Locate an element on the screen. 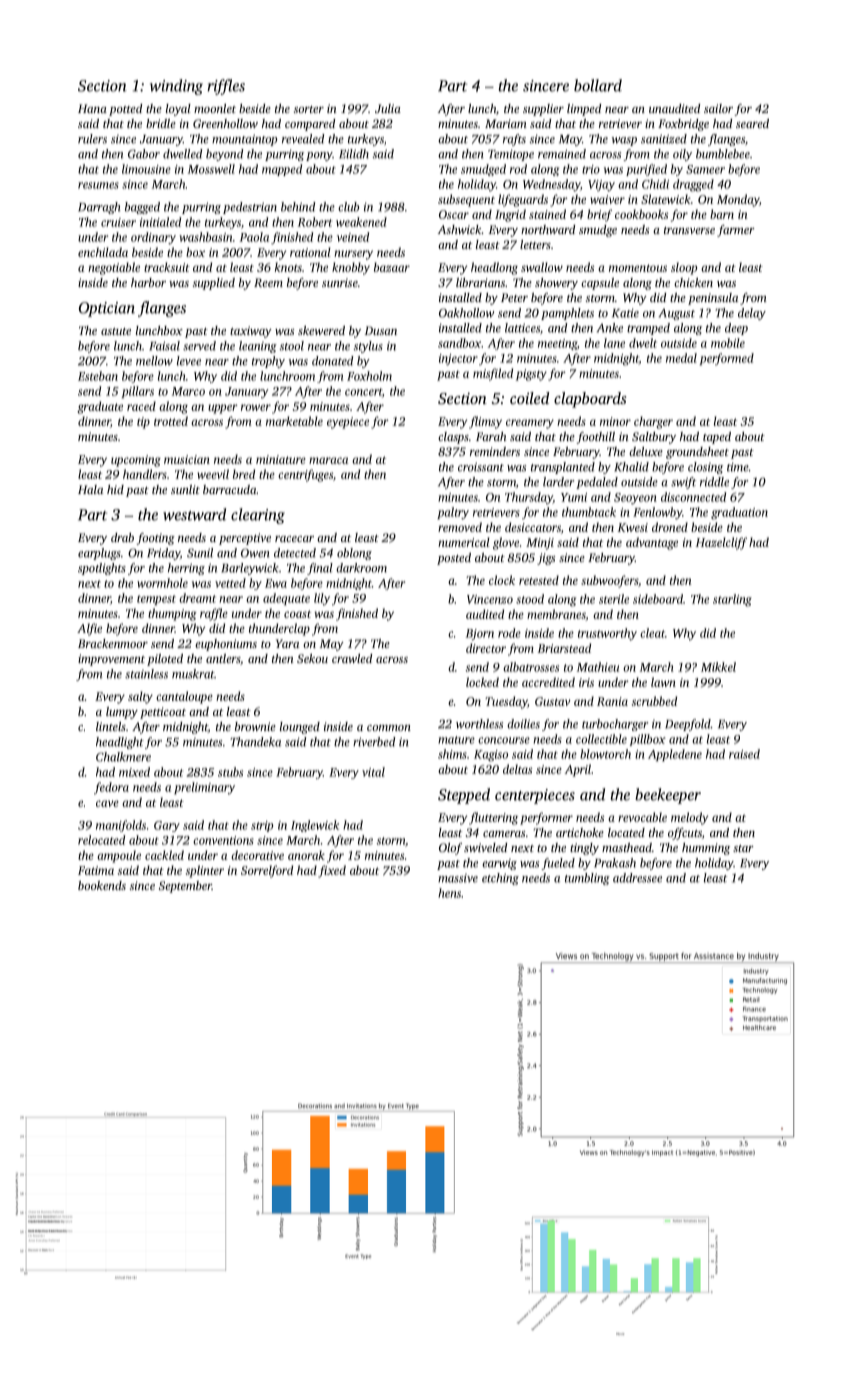 Image resolution: width=849 pixels, height=1400 pixels. Mosswell is located at coordinates (211, 169).
